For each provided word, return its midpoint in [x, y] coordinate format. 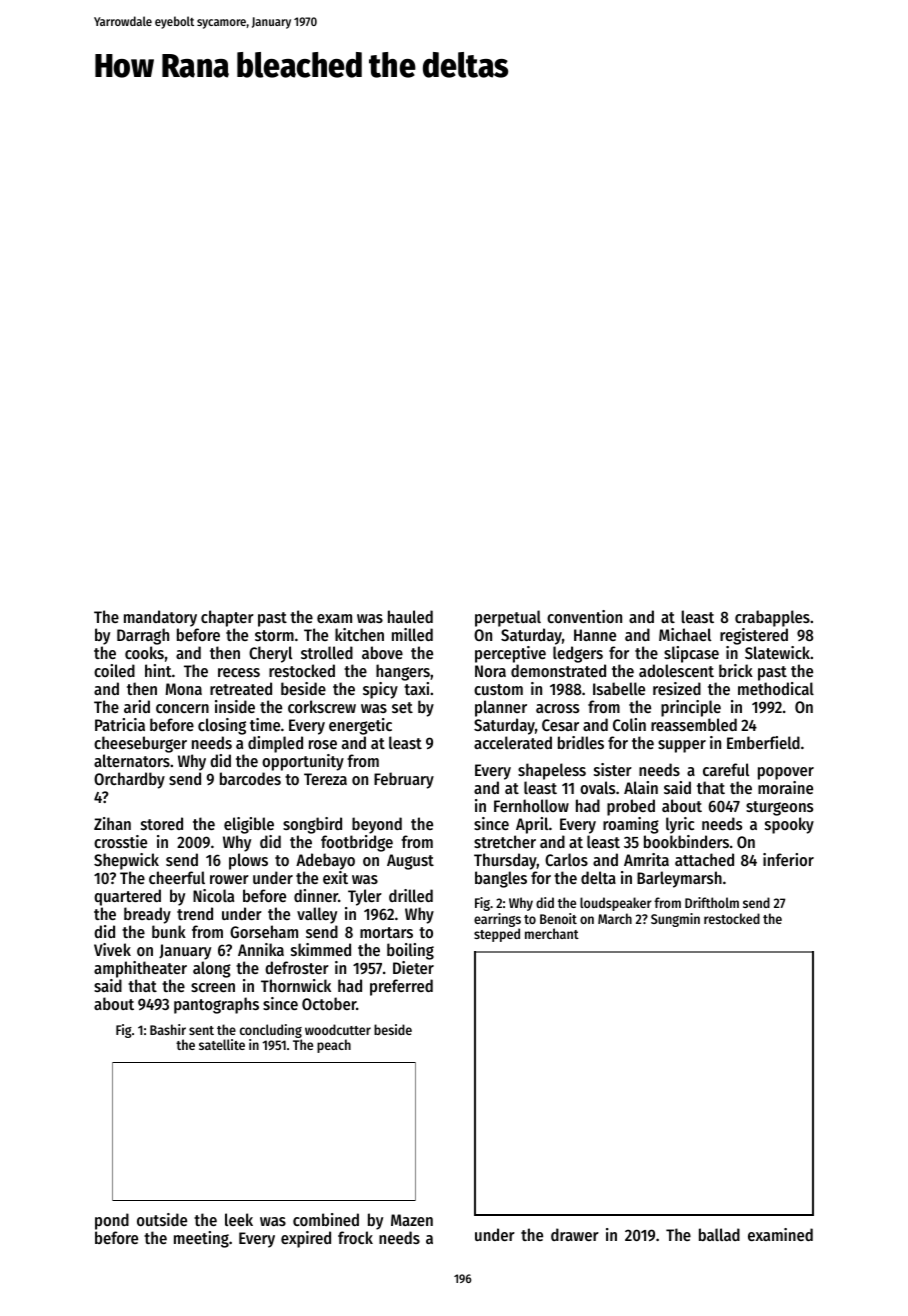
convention [584, 616]
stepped [497, 935]
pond [112, 1221]
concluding [271, 1031]
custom [498, 689]
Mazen [412, 1220]
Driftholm [712, 902]
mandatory [160, 618]
